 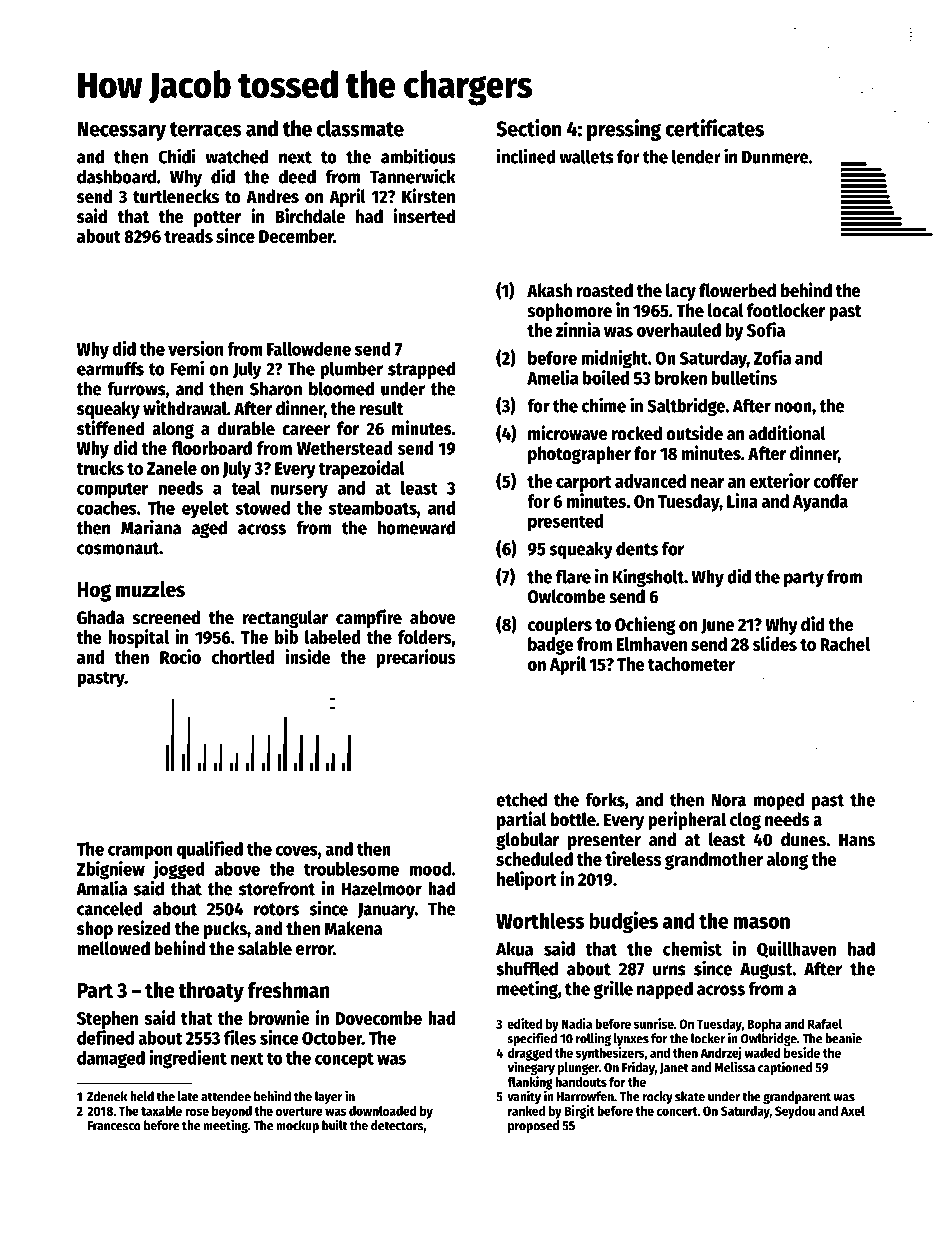 What do you see at coordinates (297, 1126) in the screenshot?
I see `mockup` at bounding box center [297, 1126].
